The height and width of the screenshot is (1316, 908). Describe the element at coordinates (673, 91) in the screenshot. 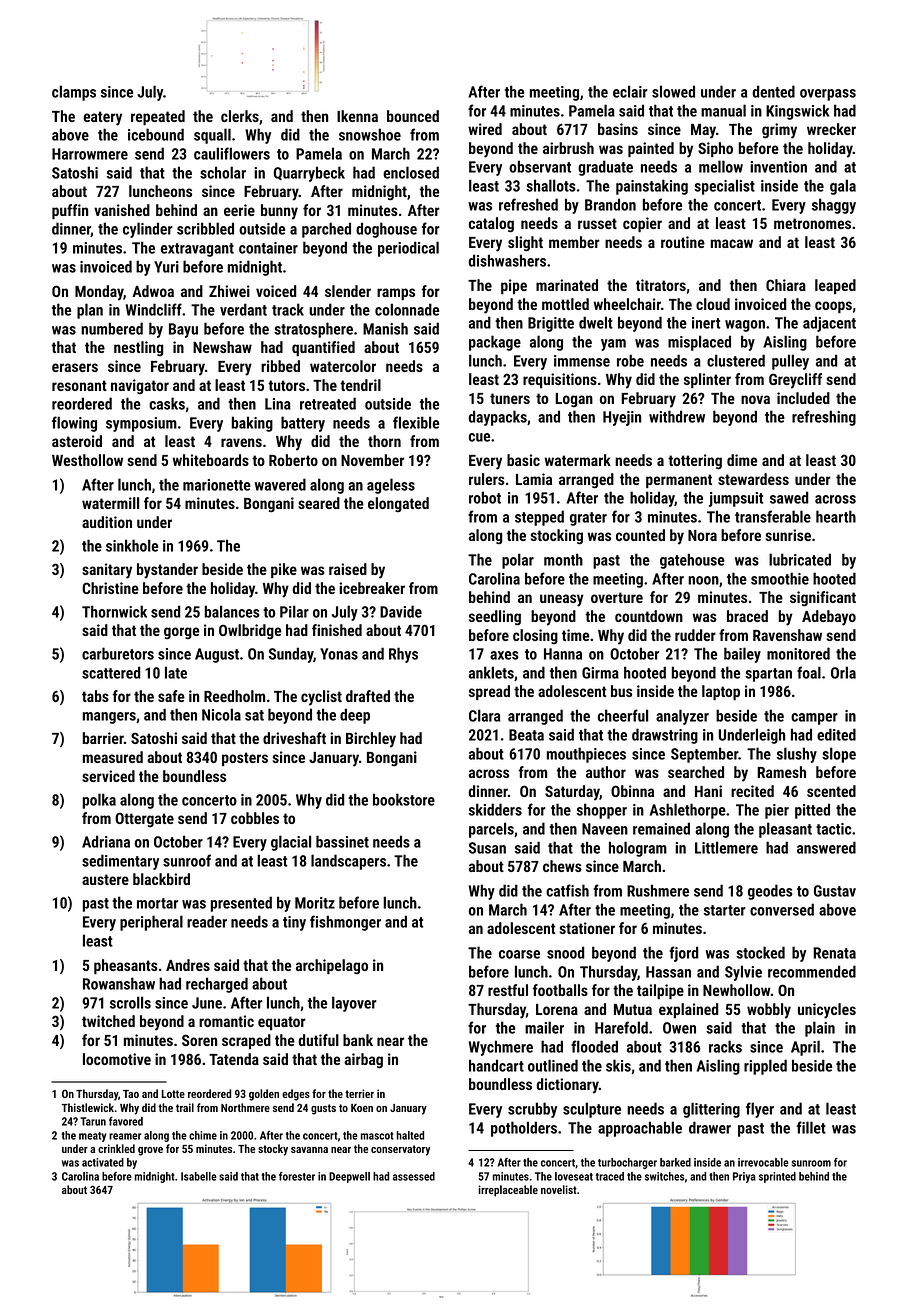

I see `slowed` at that location.
